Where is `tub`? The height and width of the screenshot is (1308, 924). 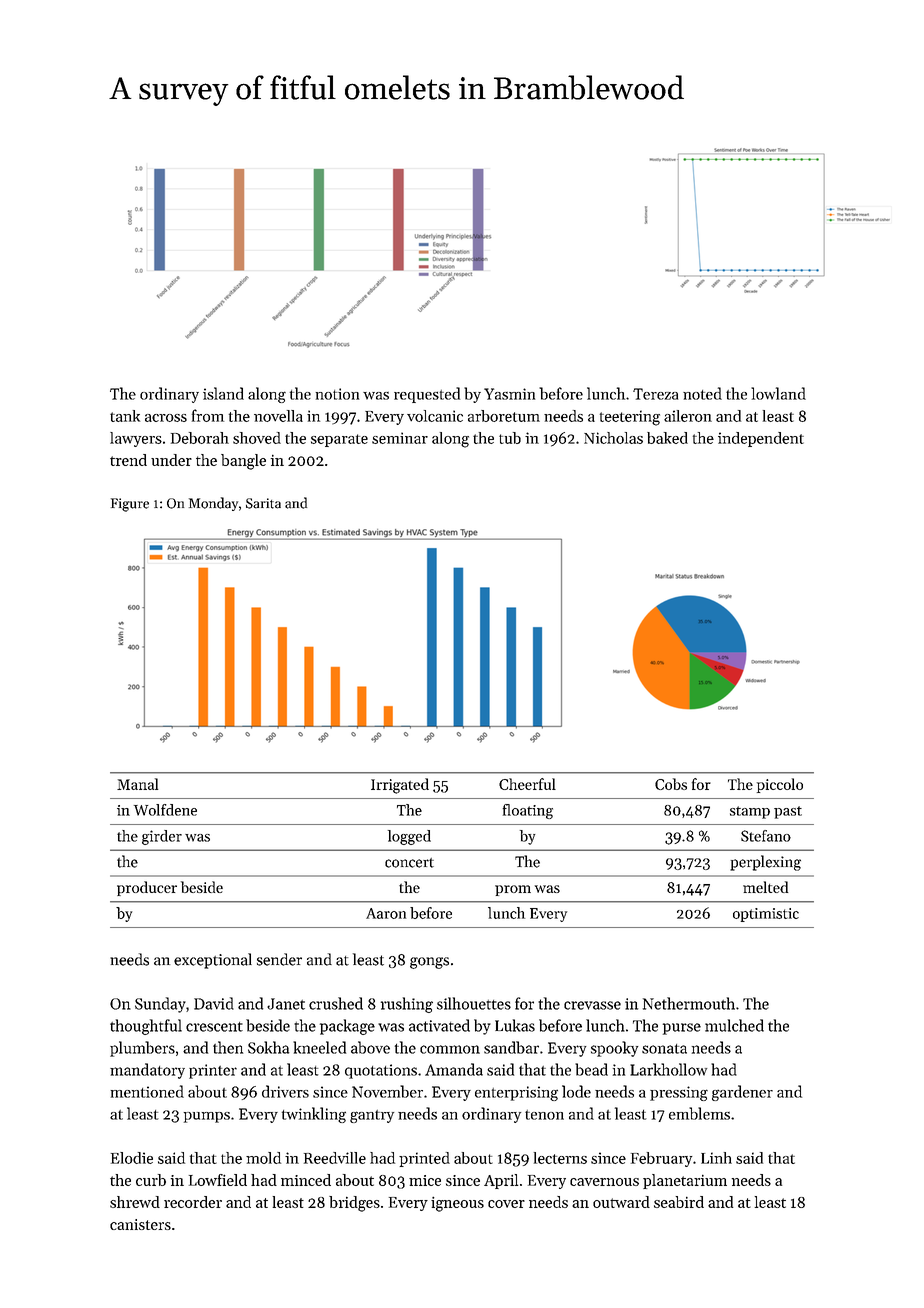
tub is located at coordinates (510, 438).
